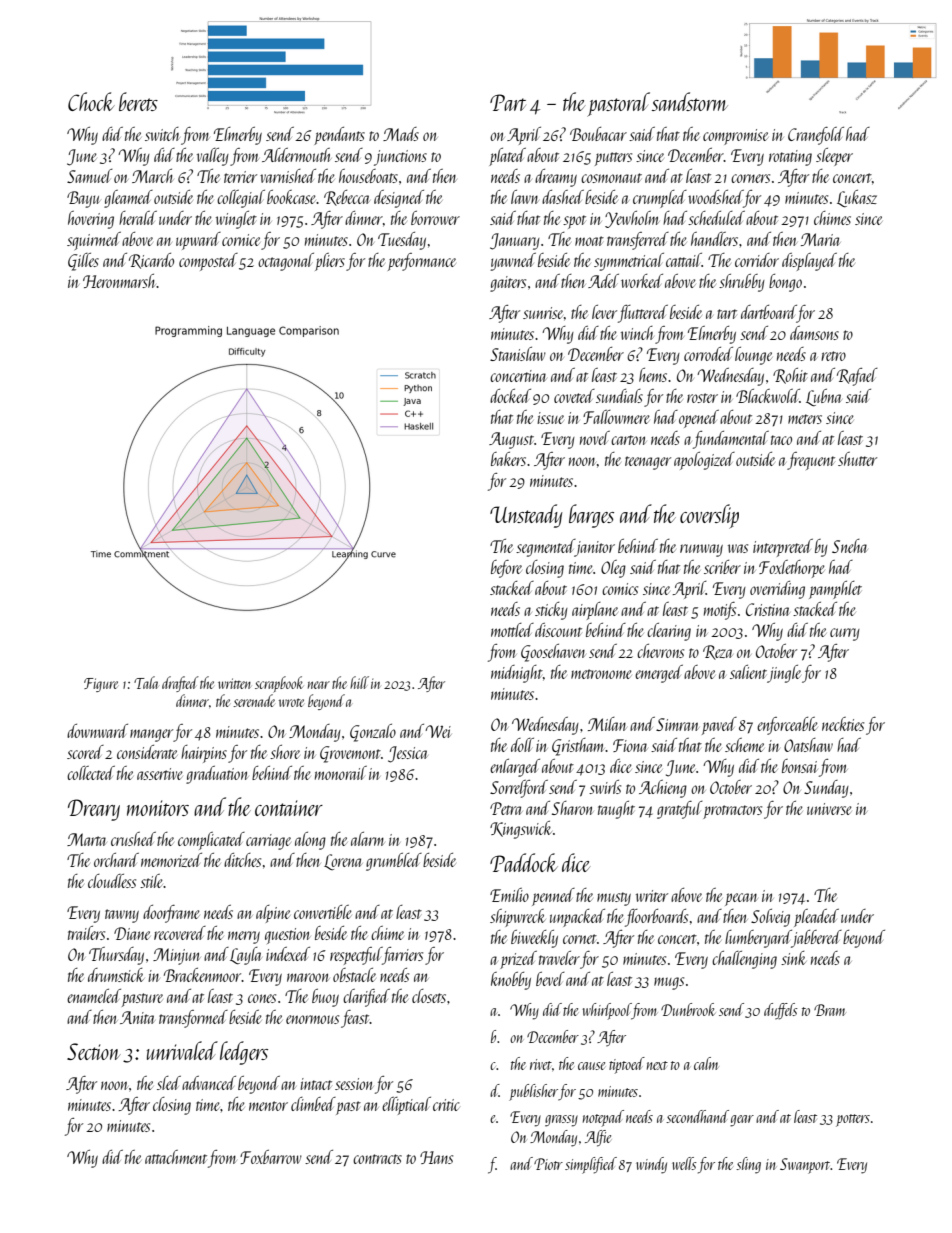 The image size is (952, 1233). Describe the element at coordinates (518, 354) in the screenshot. I see `Stanislaw` at that location.
